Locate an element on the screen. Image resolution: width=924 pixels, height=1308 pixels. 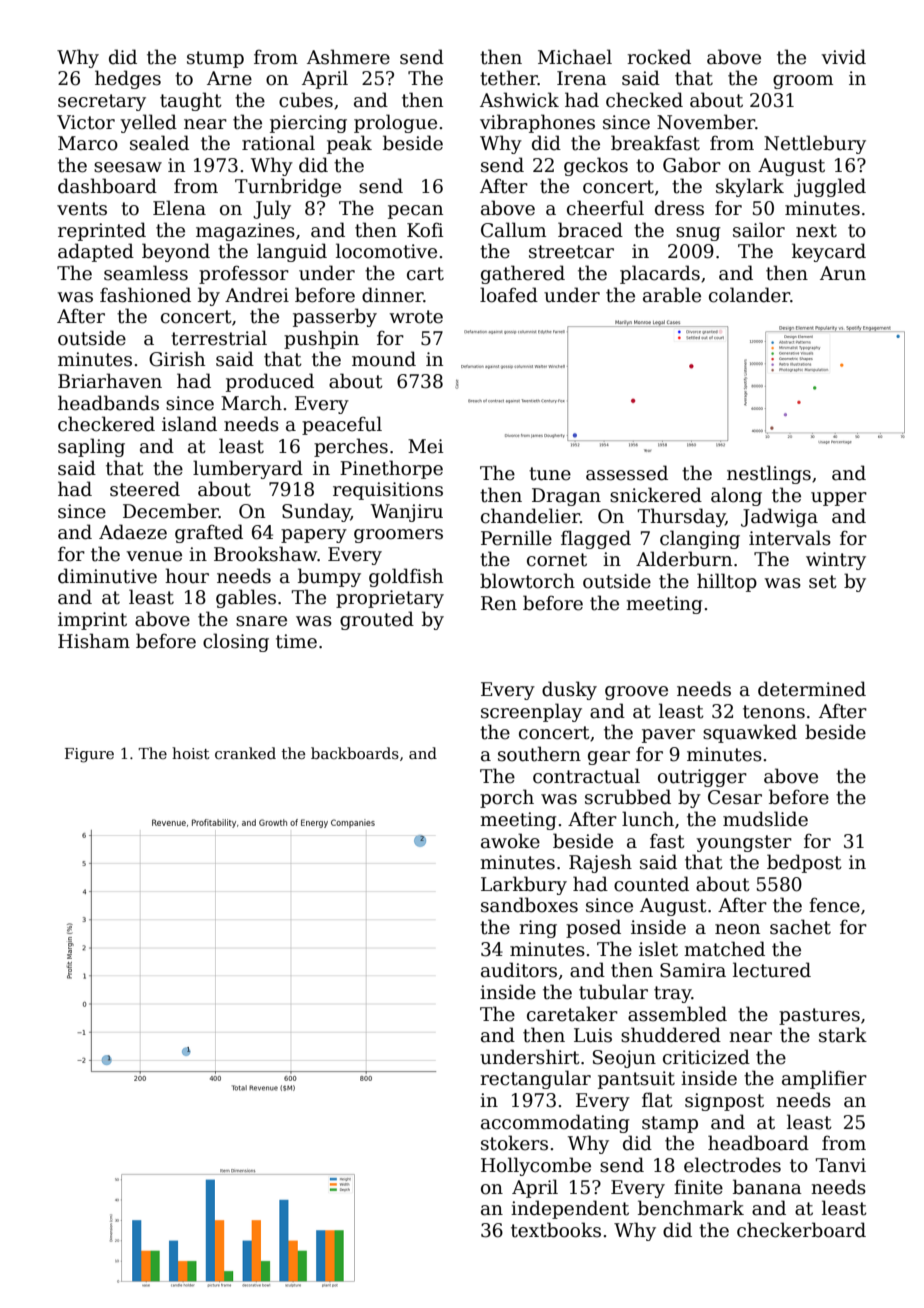
snickered is located at coordinates (656, 495).
